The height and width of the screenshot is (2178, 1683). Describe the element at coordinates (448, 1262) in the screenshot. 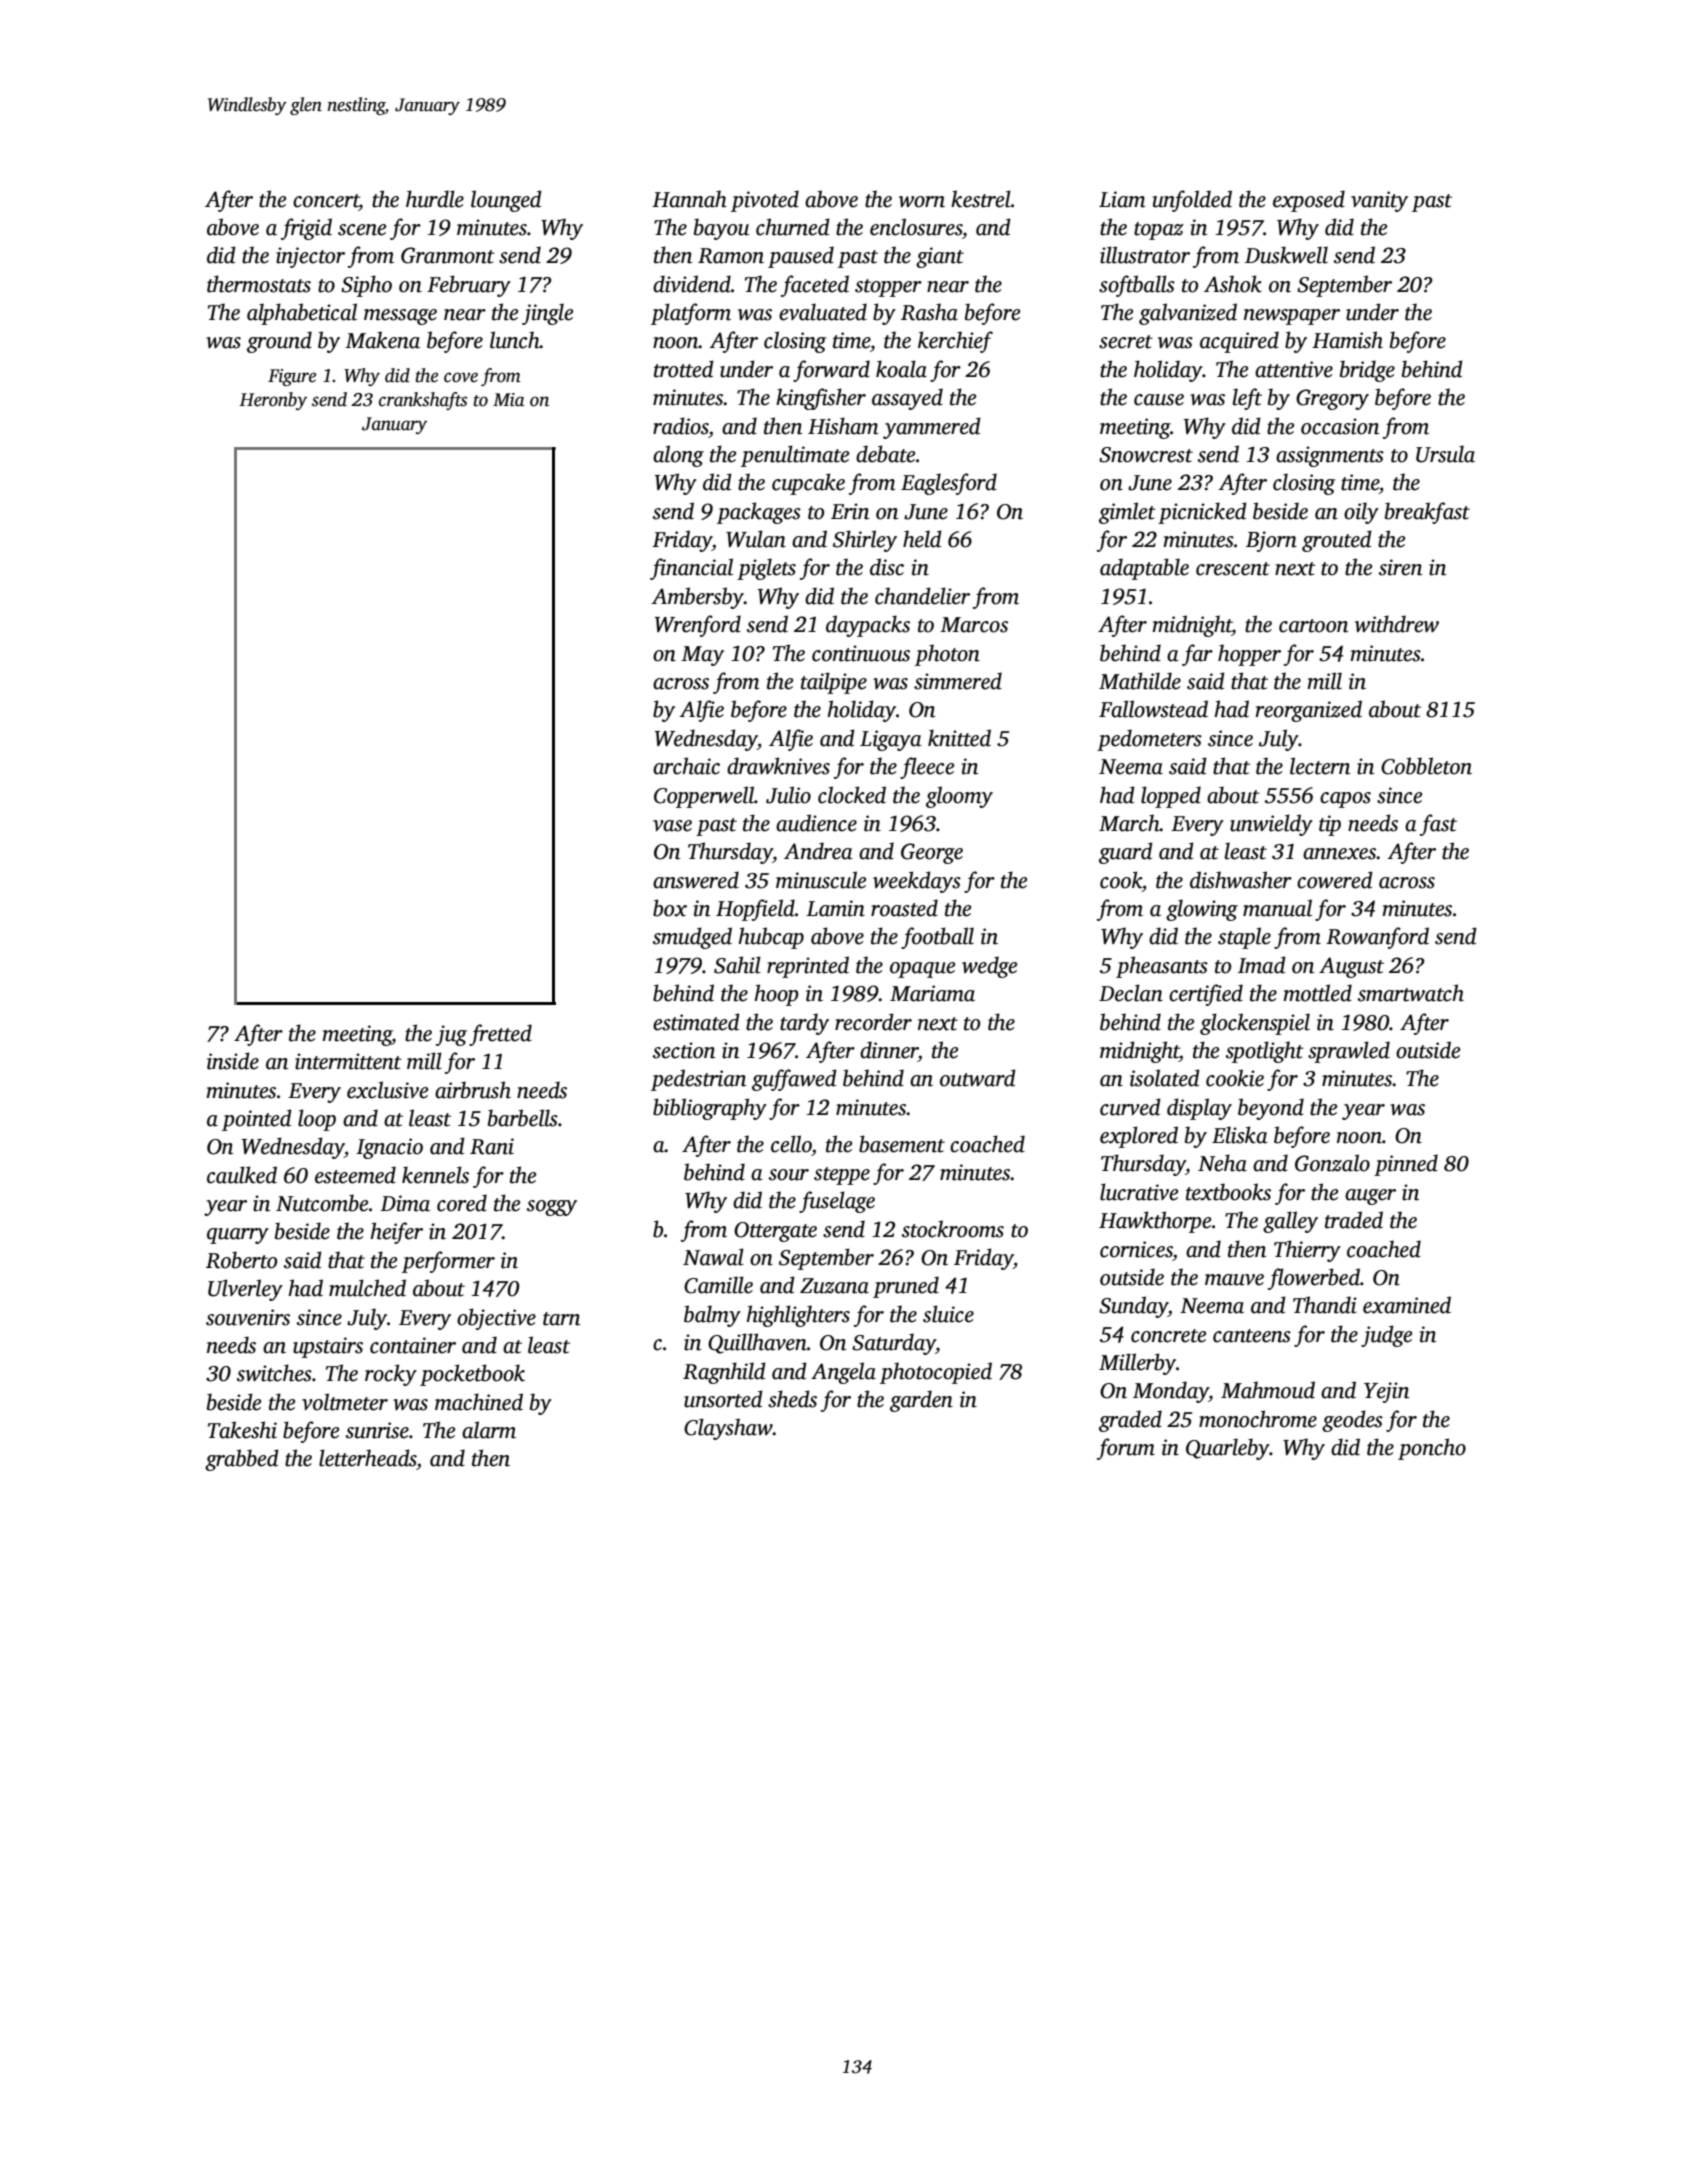

I see `performer` at that location.
